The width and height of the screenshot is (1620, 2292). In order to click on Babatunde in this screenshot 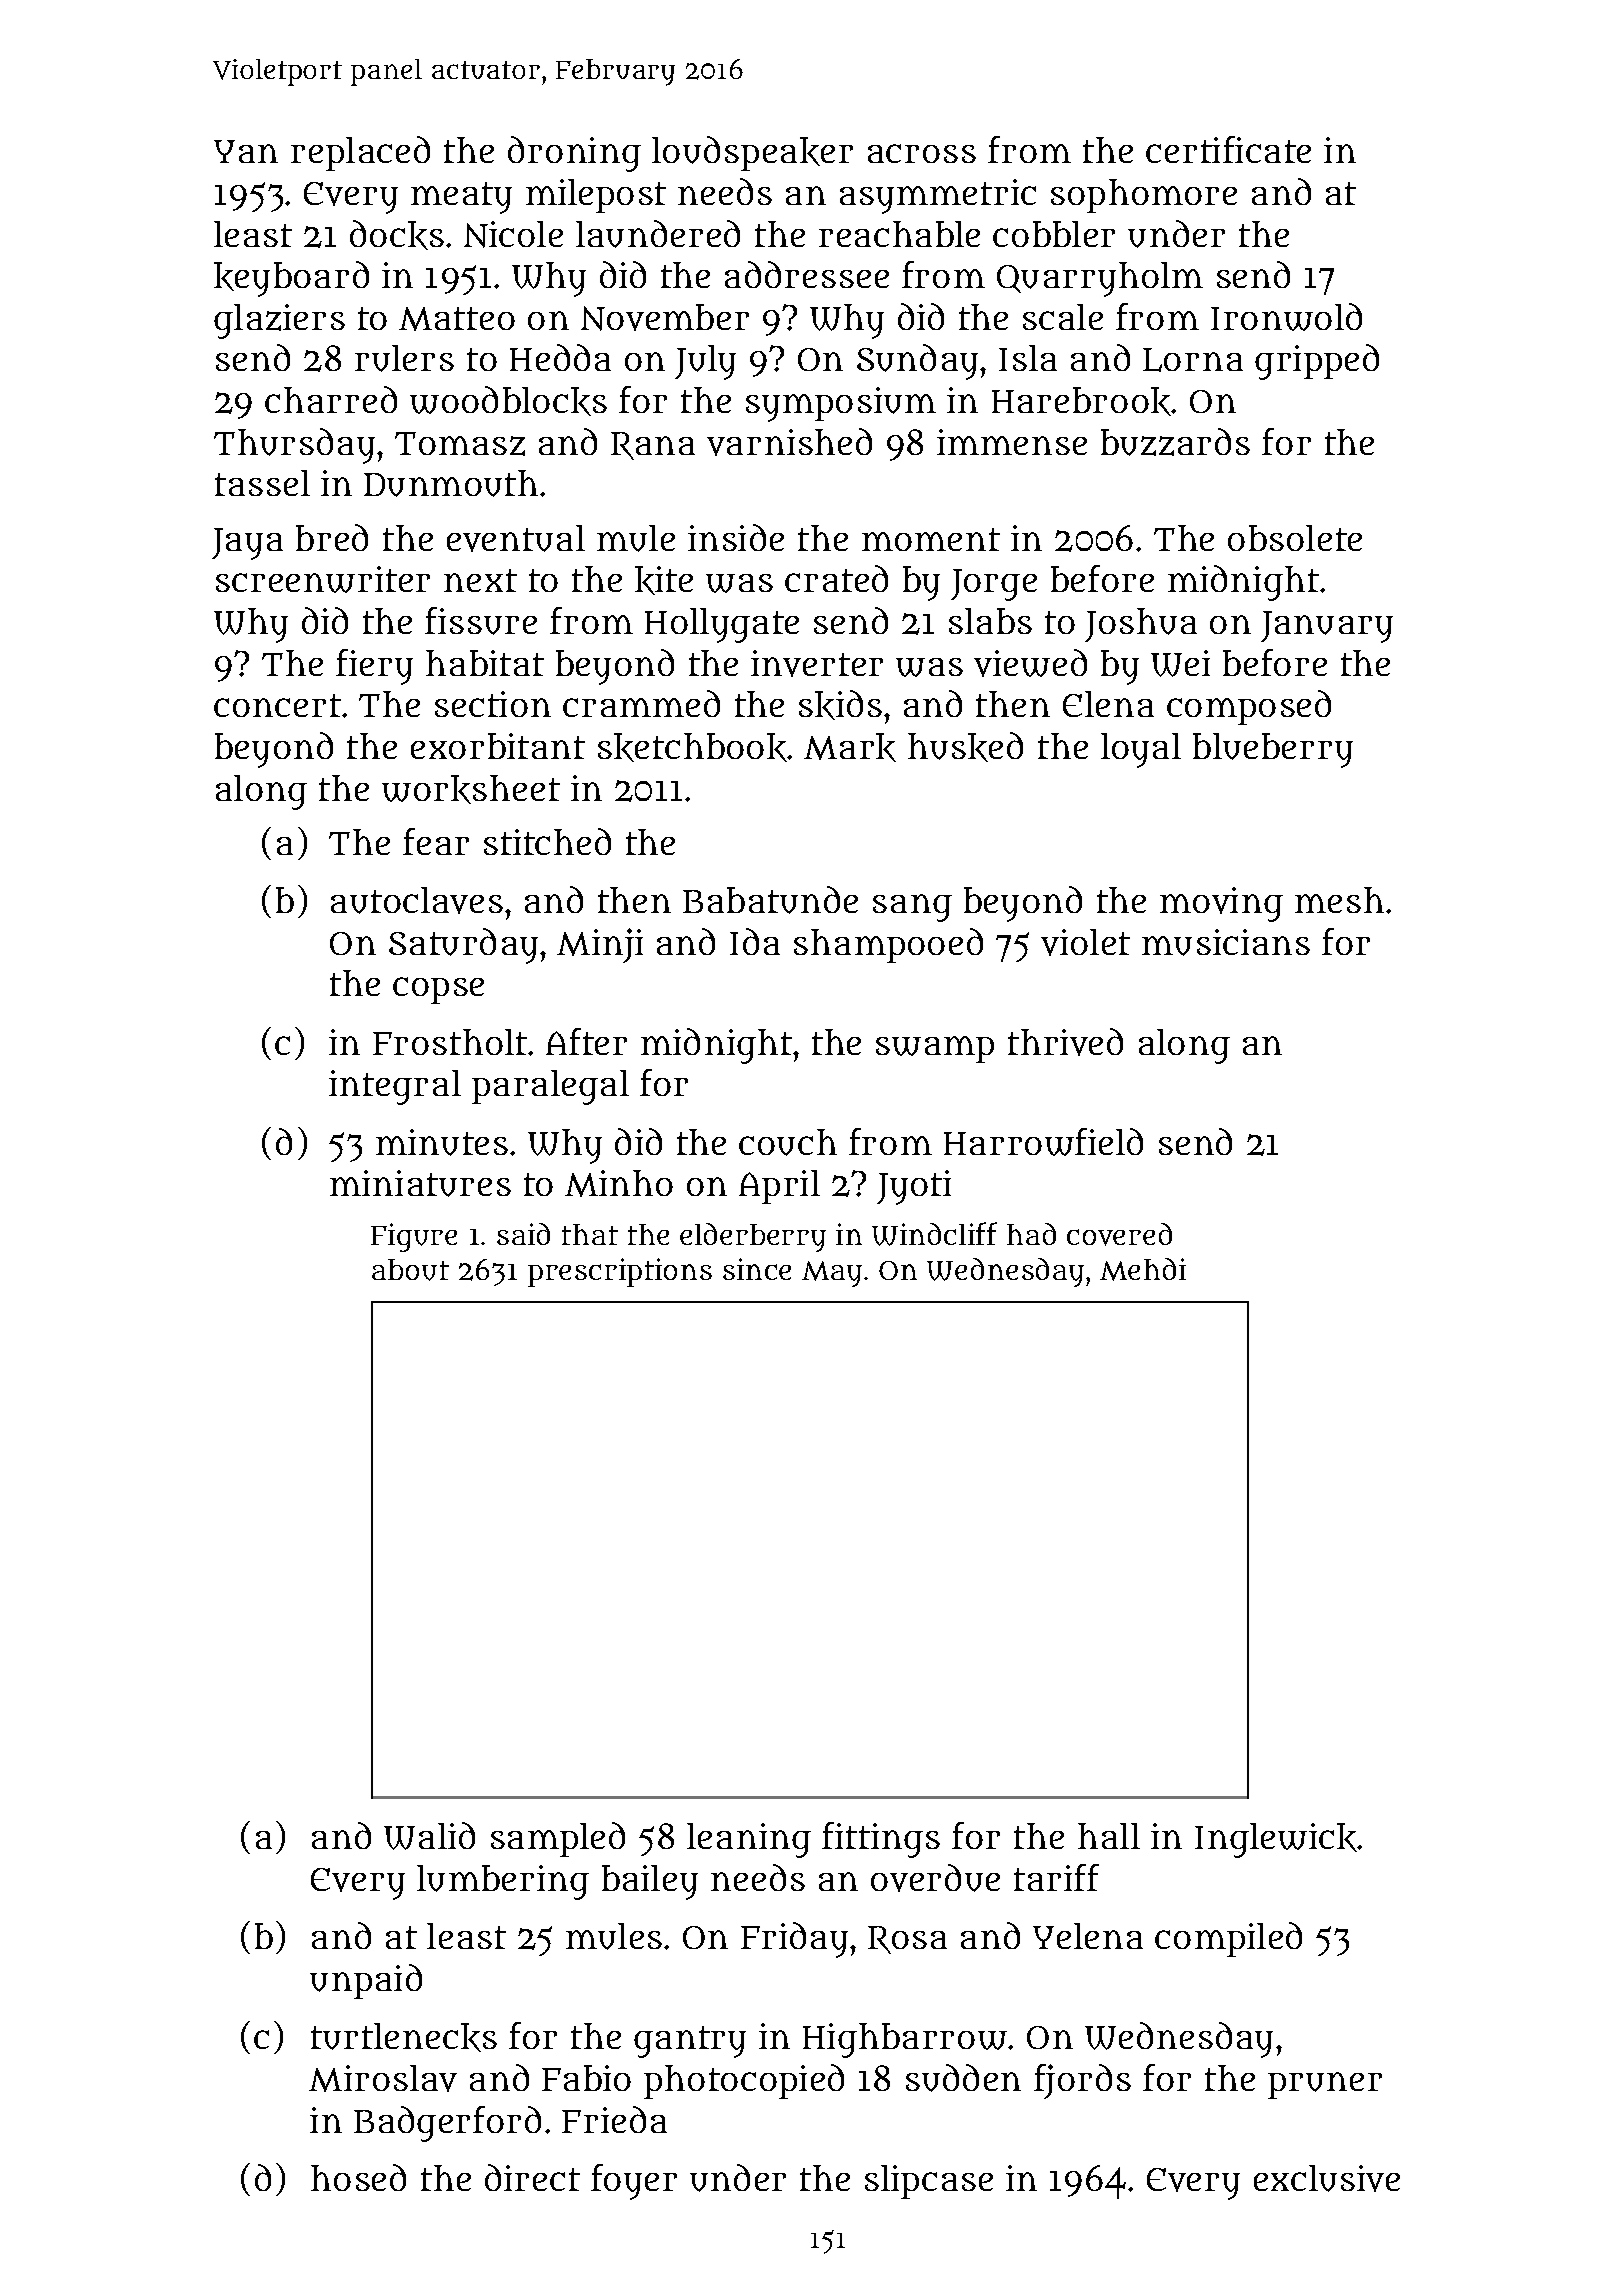, I will do `click(770, 900)`.
